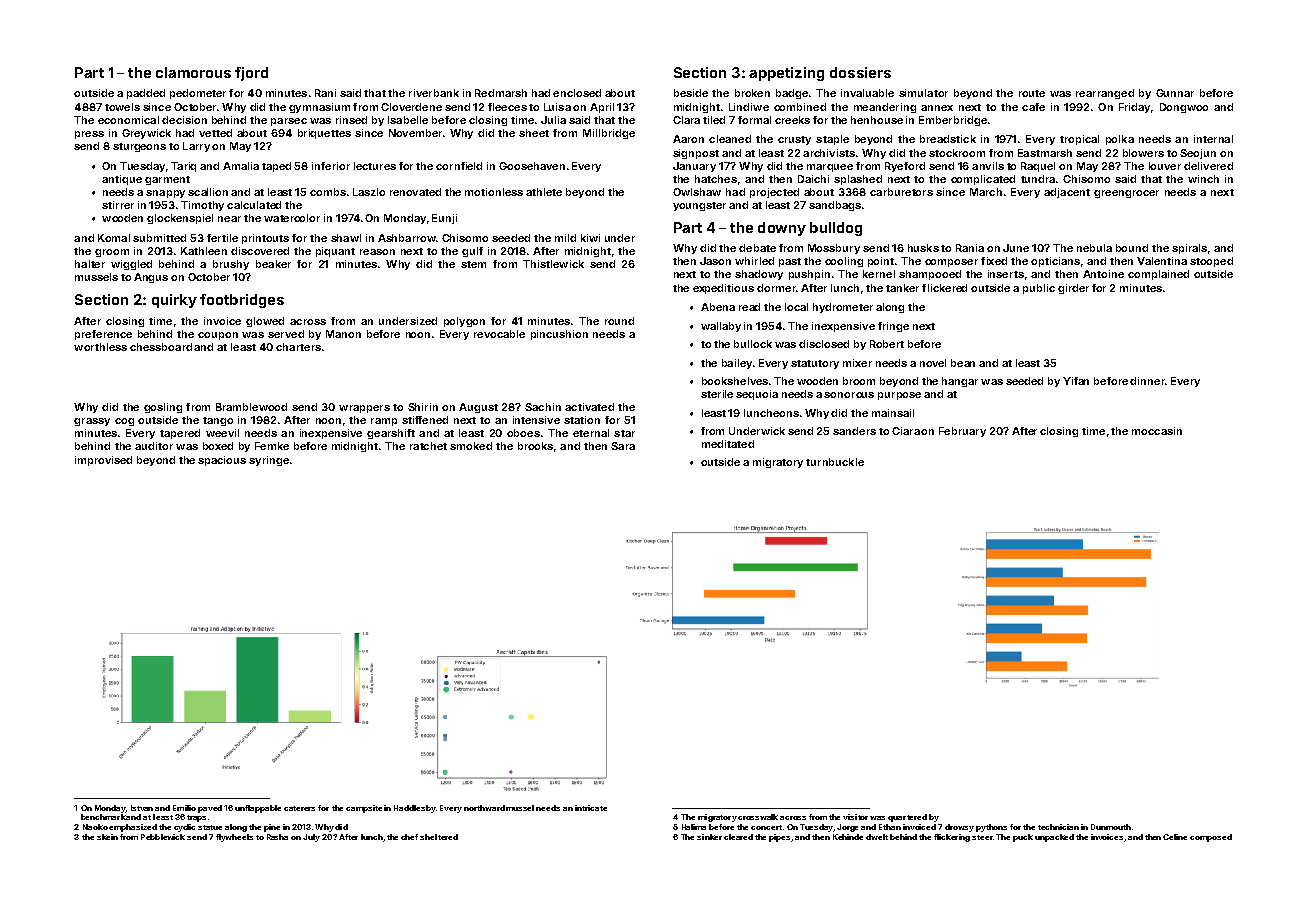  What do you see at coordinates (319, 108) in the screenshot?
I see `gymnasium` at bounding box center [319, 108].
